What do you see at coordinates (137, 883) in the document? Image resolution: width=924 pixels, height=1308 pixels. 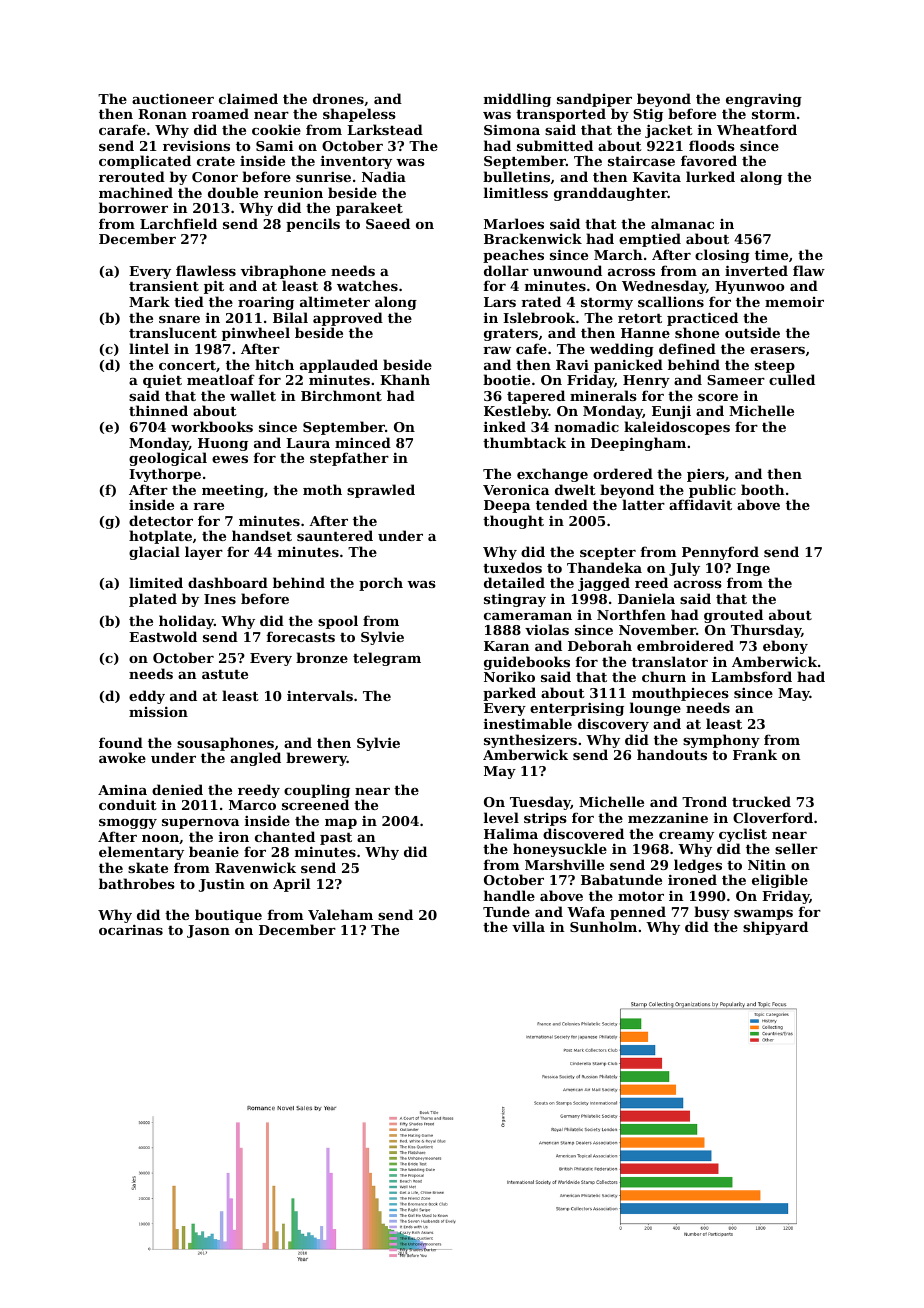 I see `bathrobes` at bounding box center [137, 883].
